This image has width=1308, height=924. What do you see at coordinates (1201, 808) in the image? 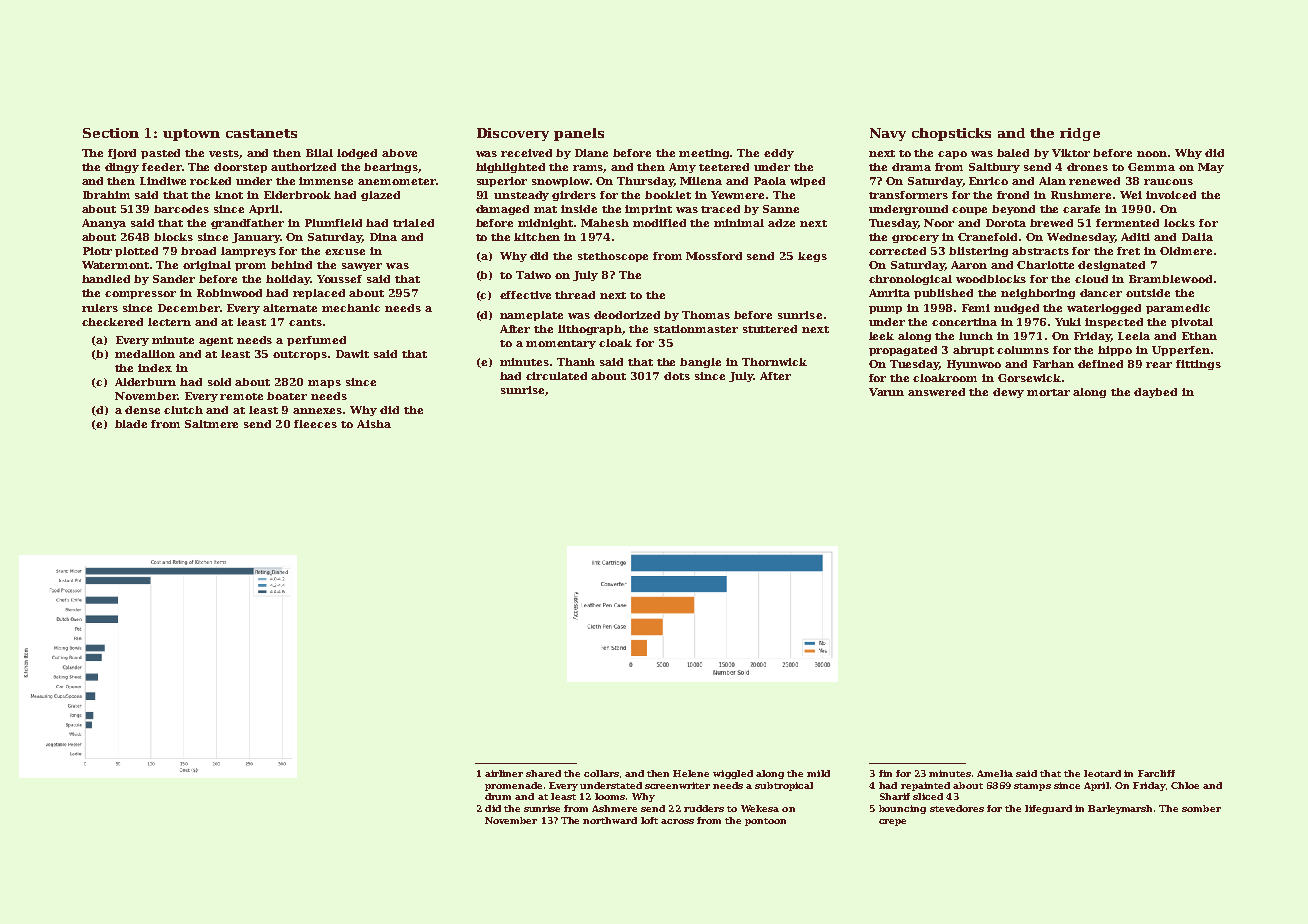
I see `somber` at bounding box center [1201, 808].
